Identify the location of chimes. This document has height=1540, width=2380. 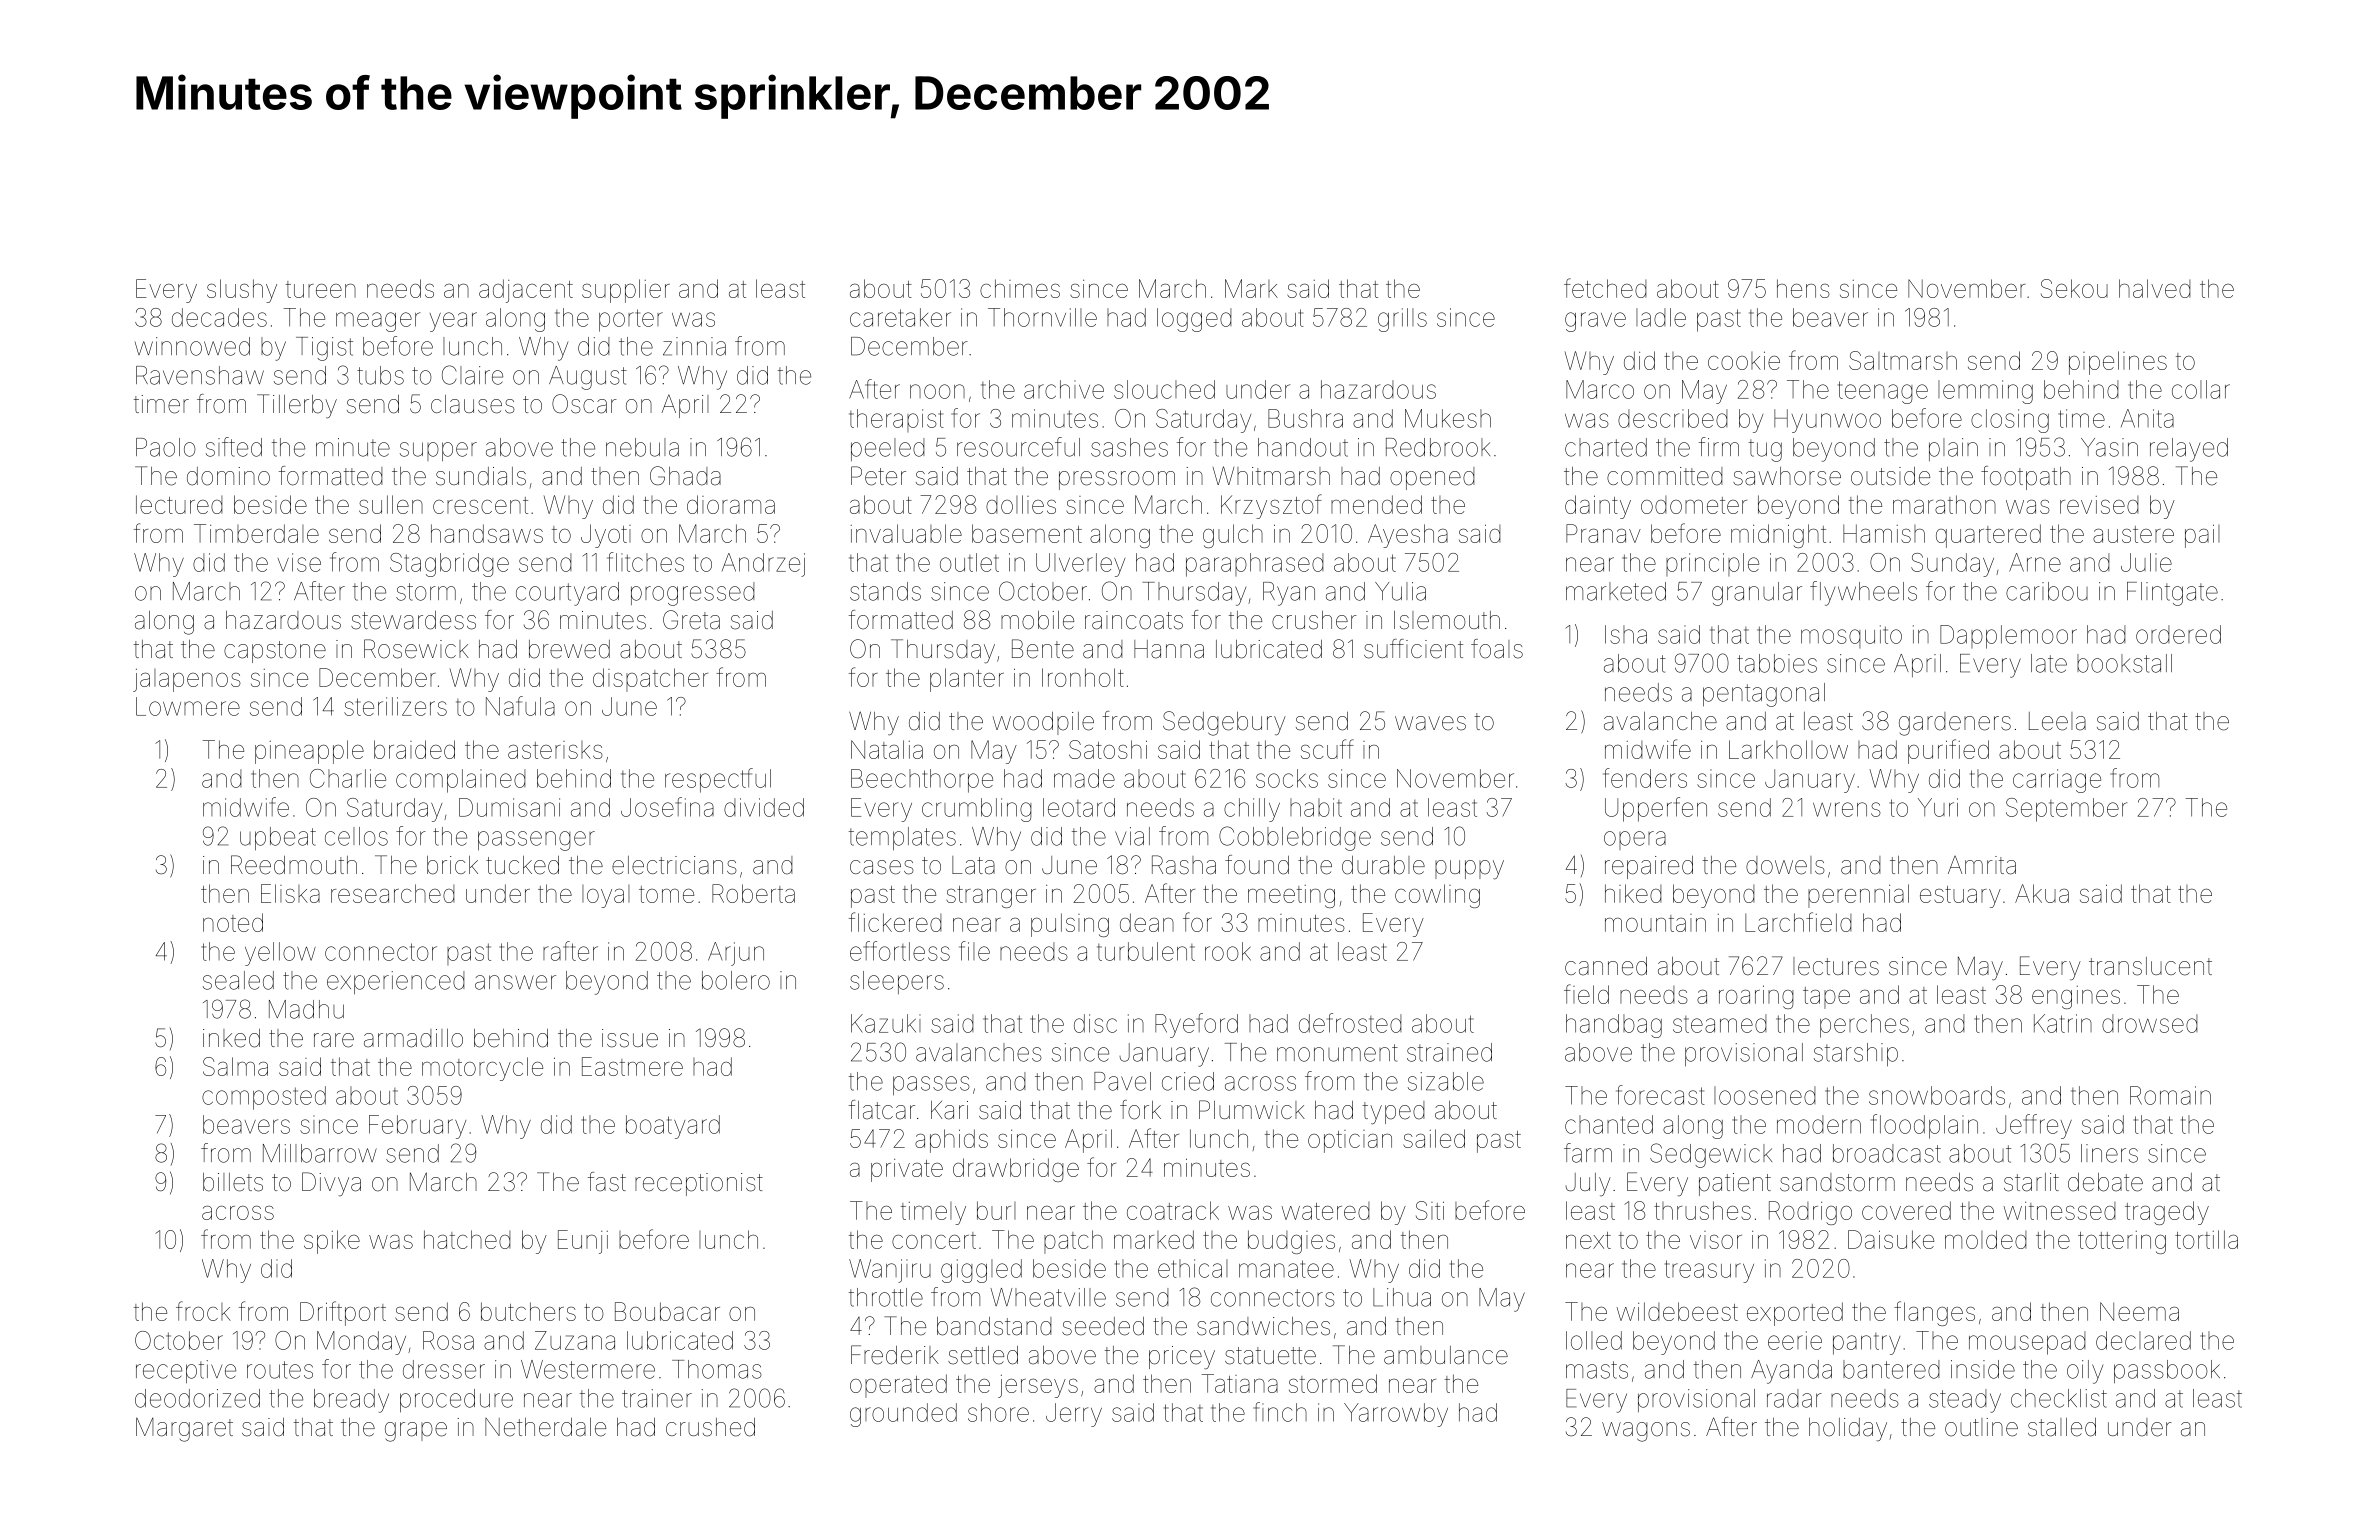
(1020, 288).
